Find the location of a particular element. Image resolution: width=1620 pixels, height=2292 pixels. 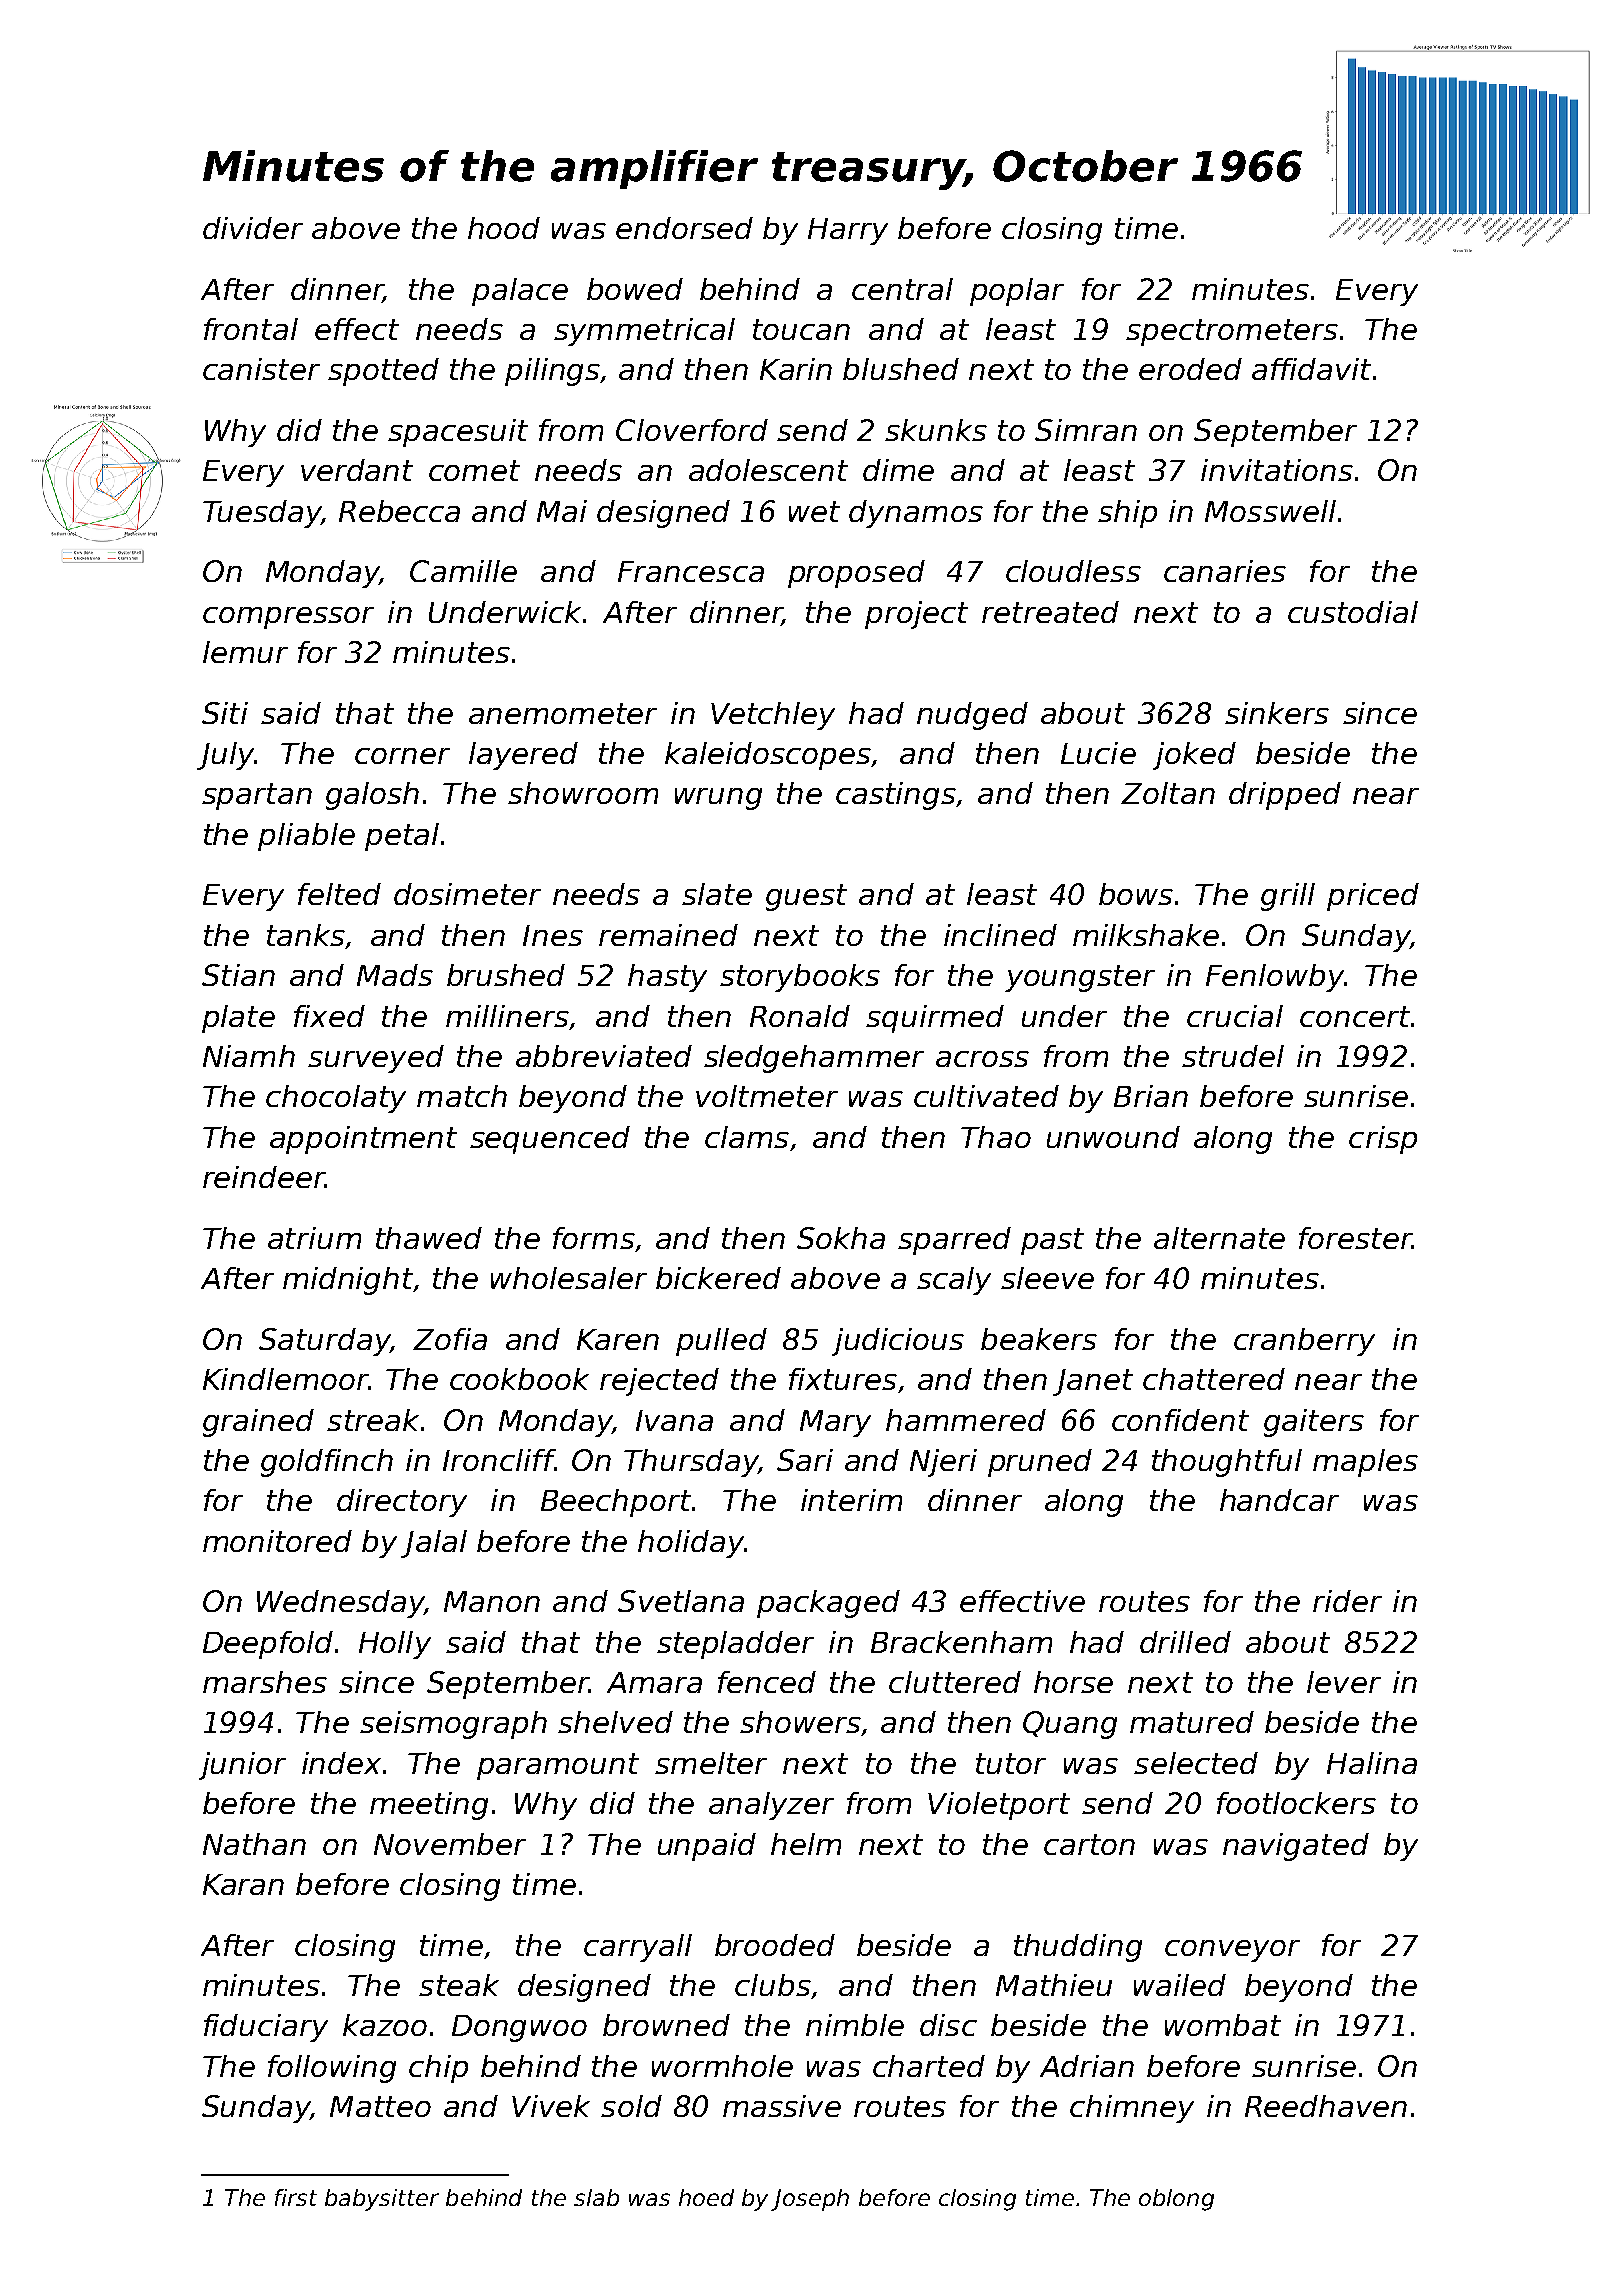

abbreviated is located at coordinates (604, 1056).
